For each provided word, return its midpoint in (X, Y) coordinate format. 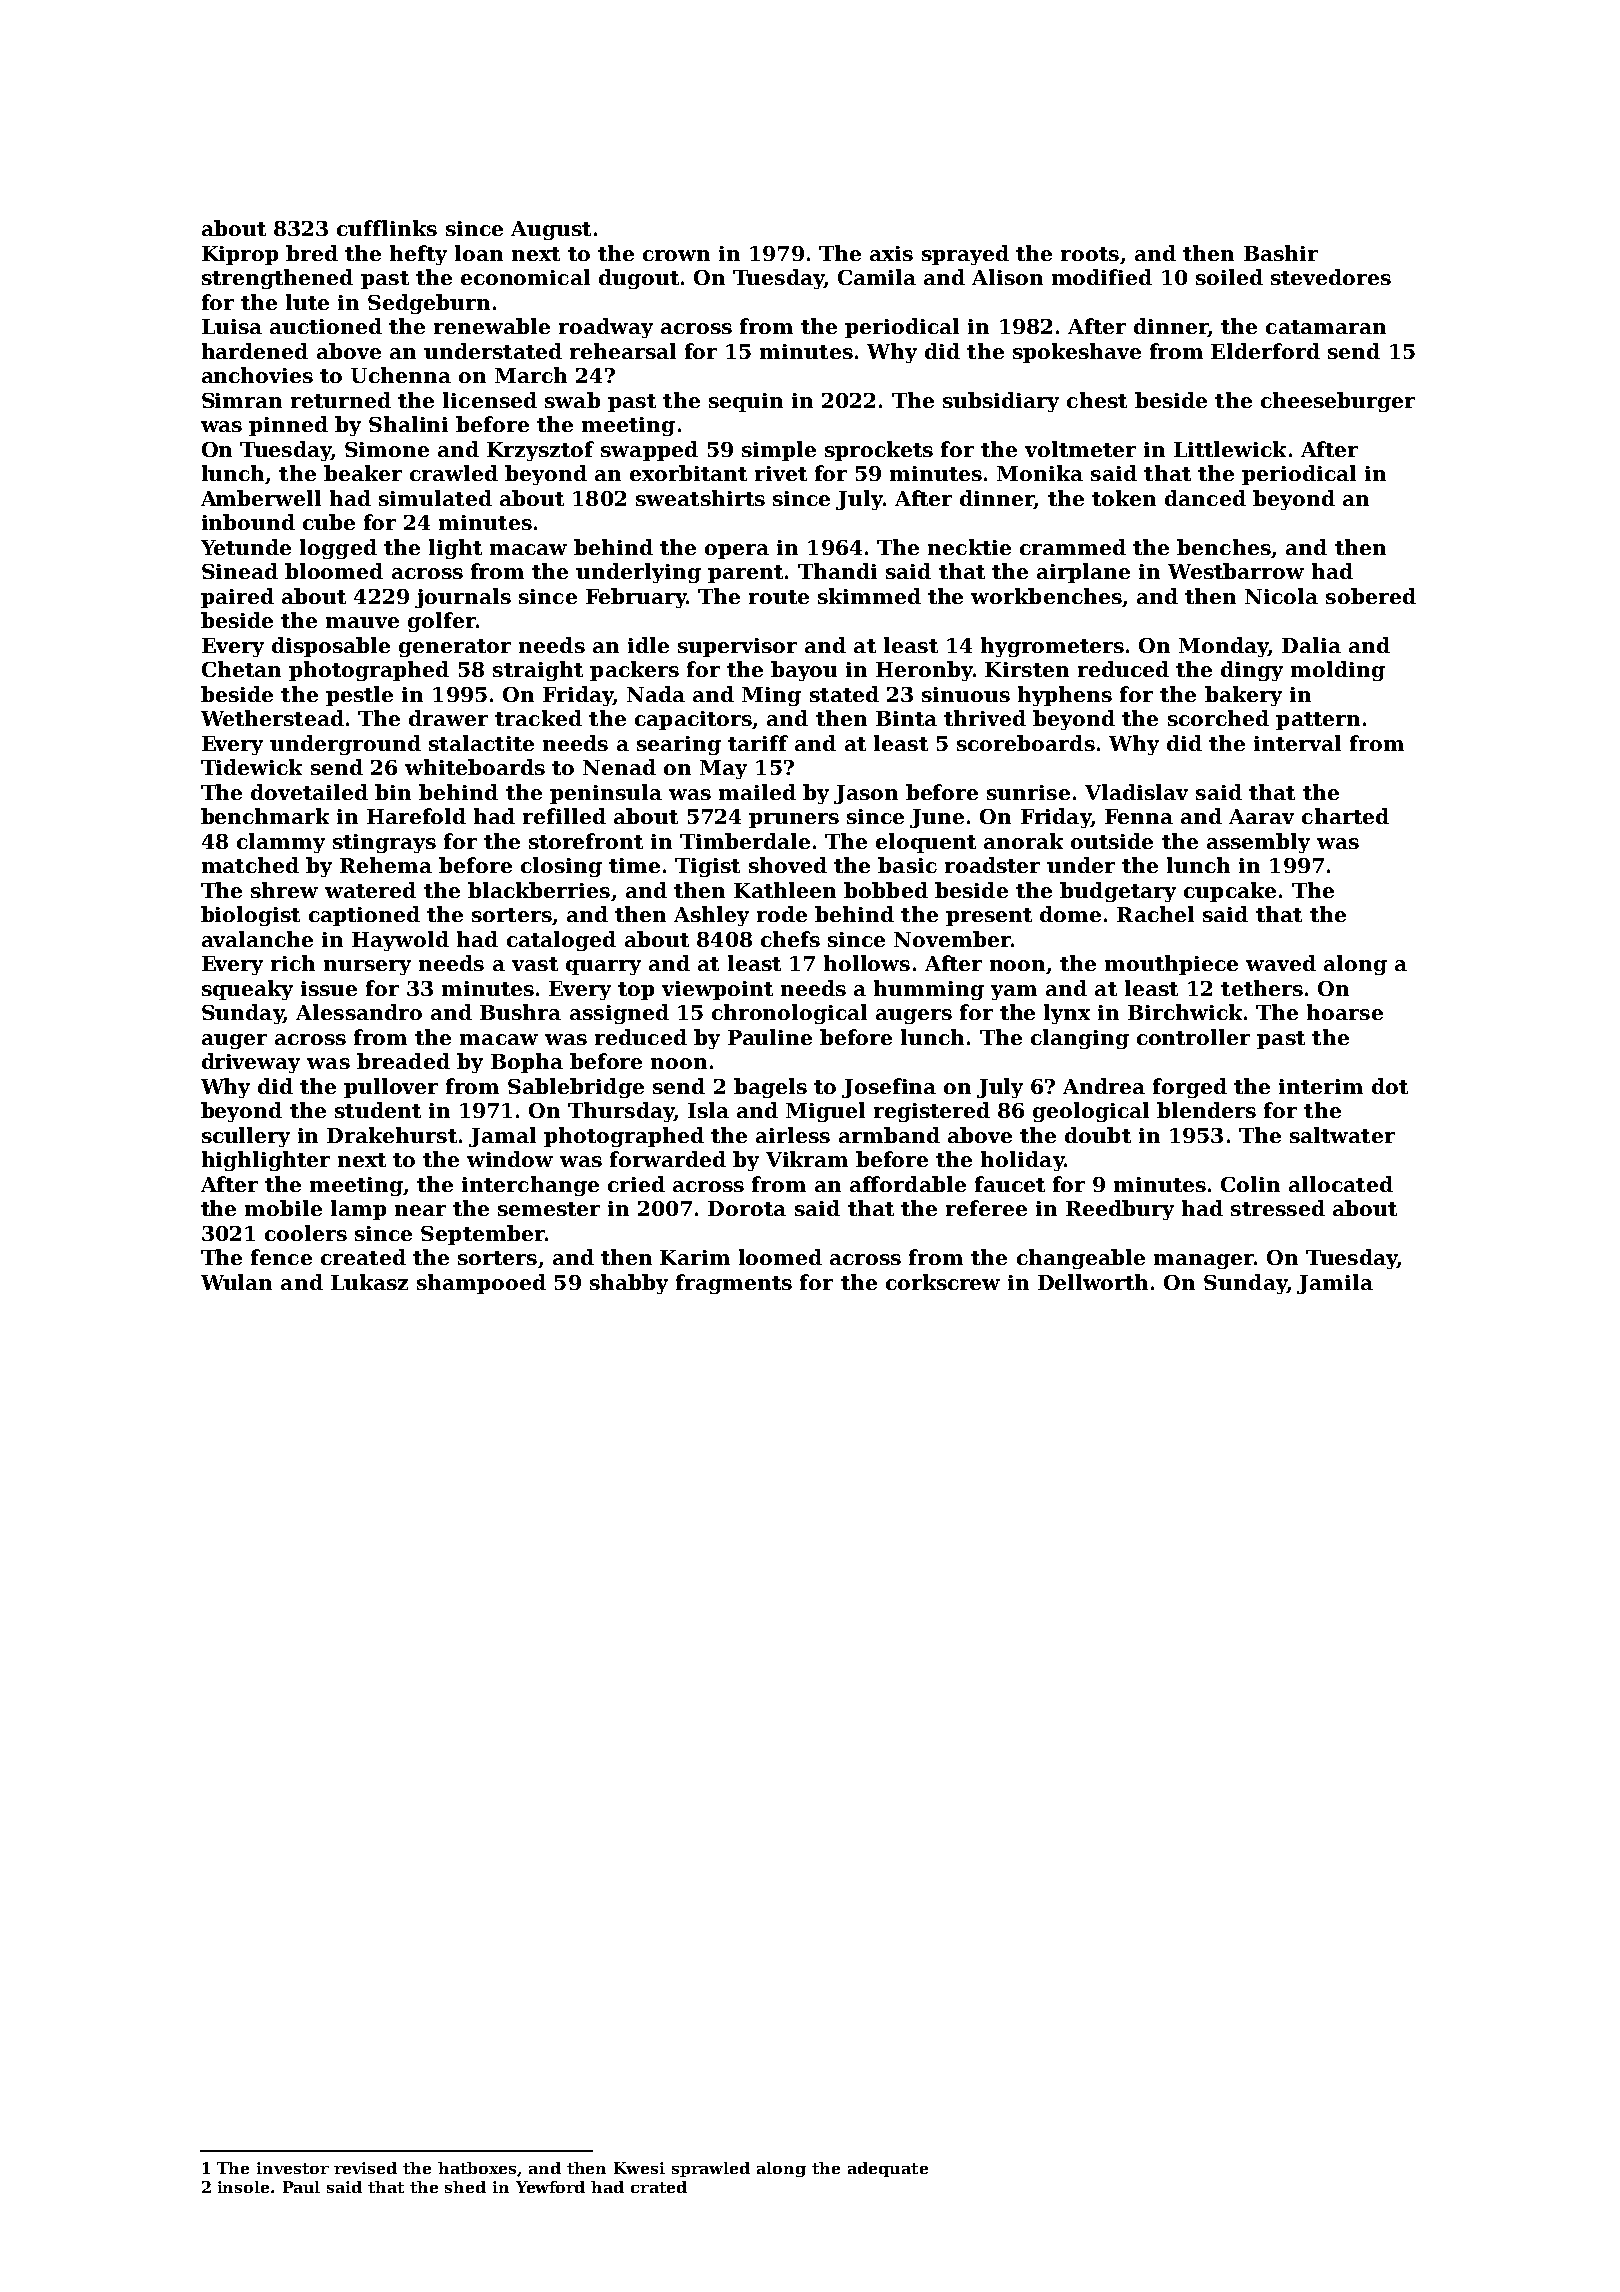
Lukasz (369, 1282)
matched (250, 865)
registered (932, 1112)
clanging (1080, 1039)
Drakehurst (392, 1135)
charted (1345, 816)
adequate (888, 2169)
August (551, 230)
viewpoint (717, 990)
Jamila (1335, 1284)
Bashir (1281, 253)
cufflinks (387, 228)
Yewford (550, 2187)
